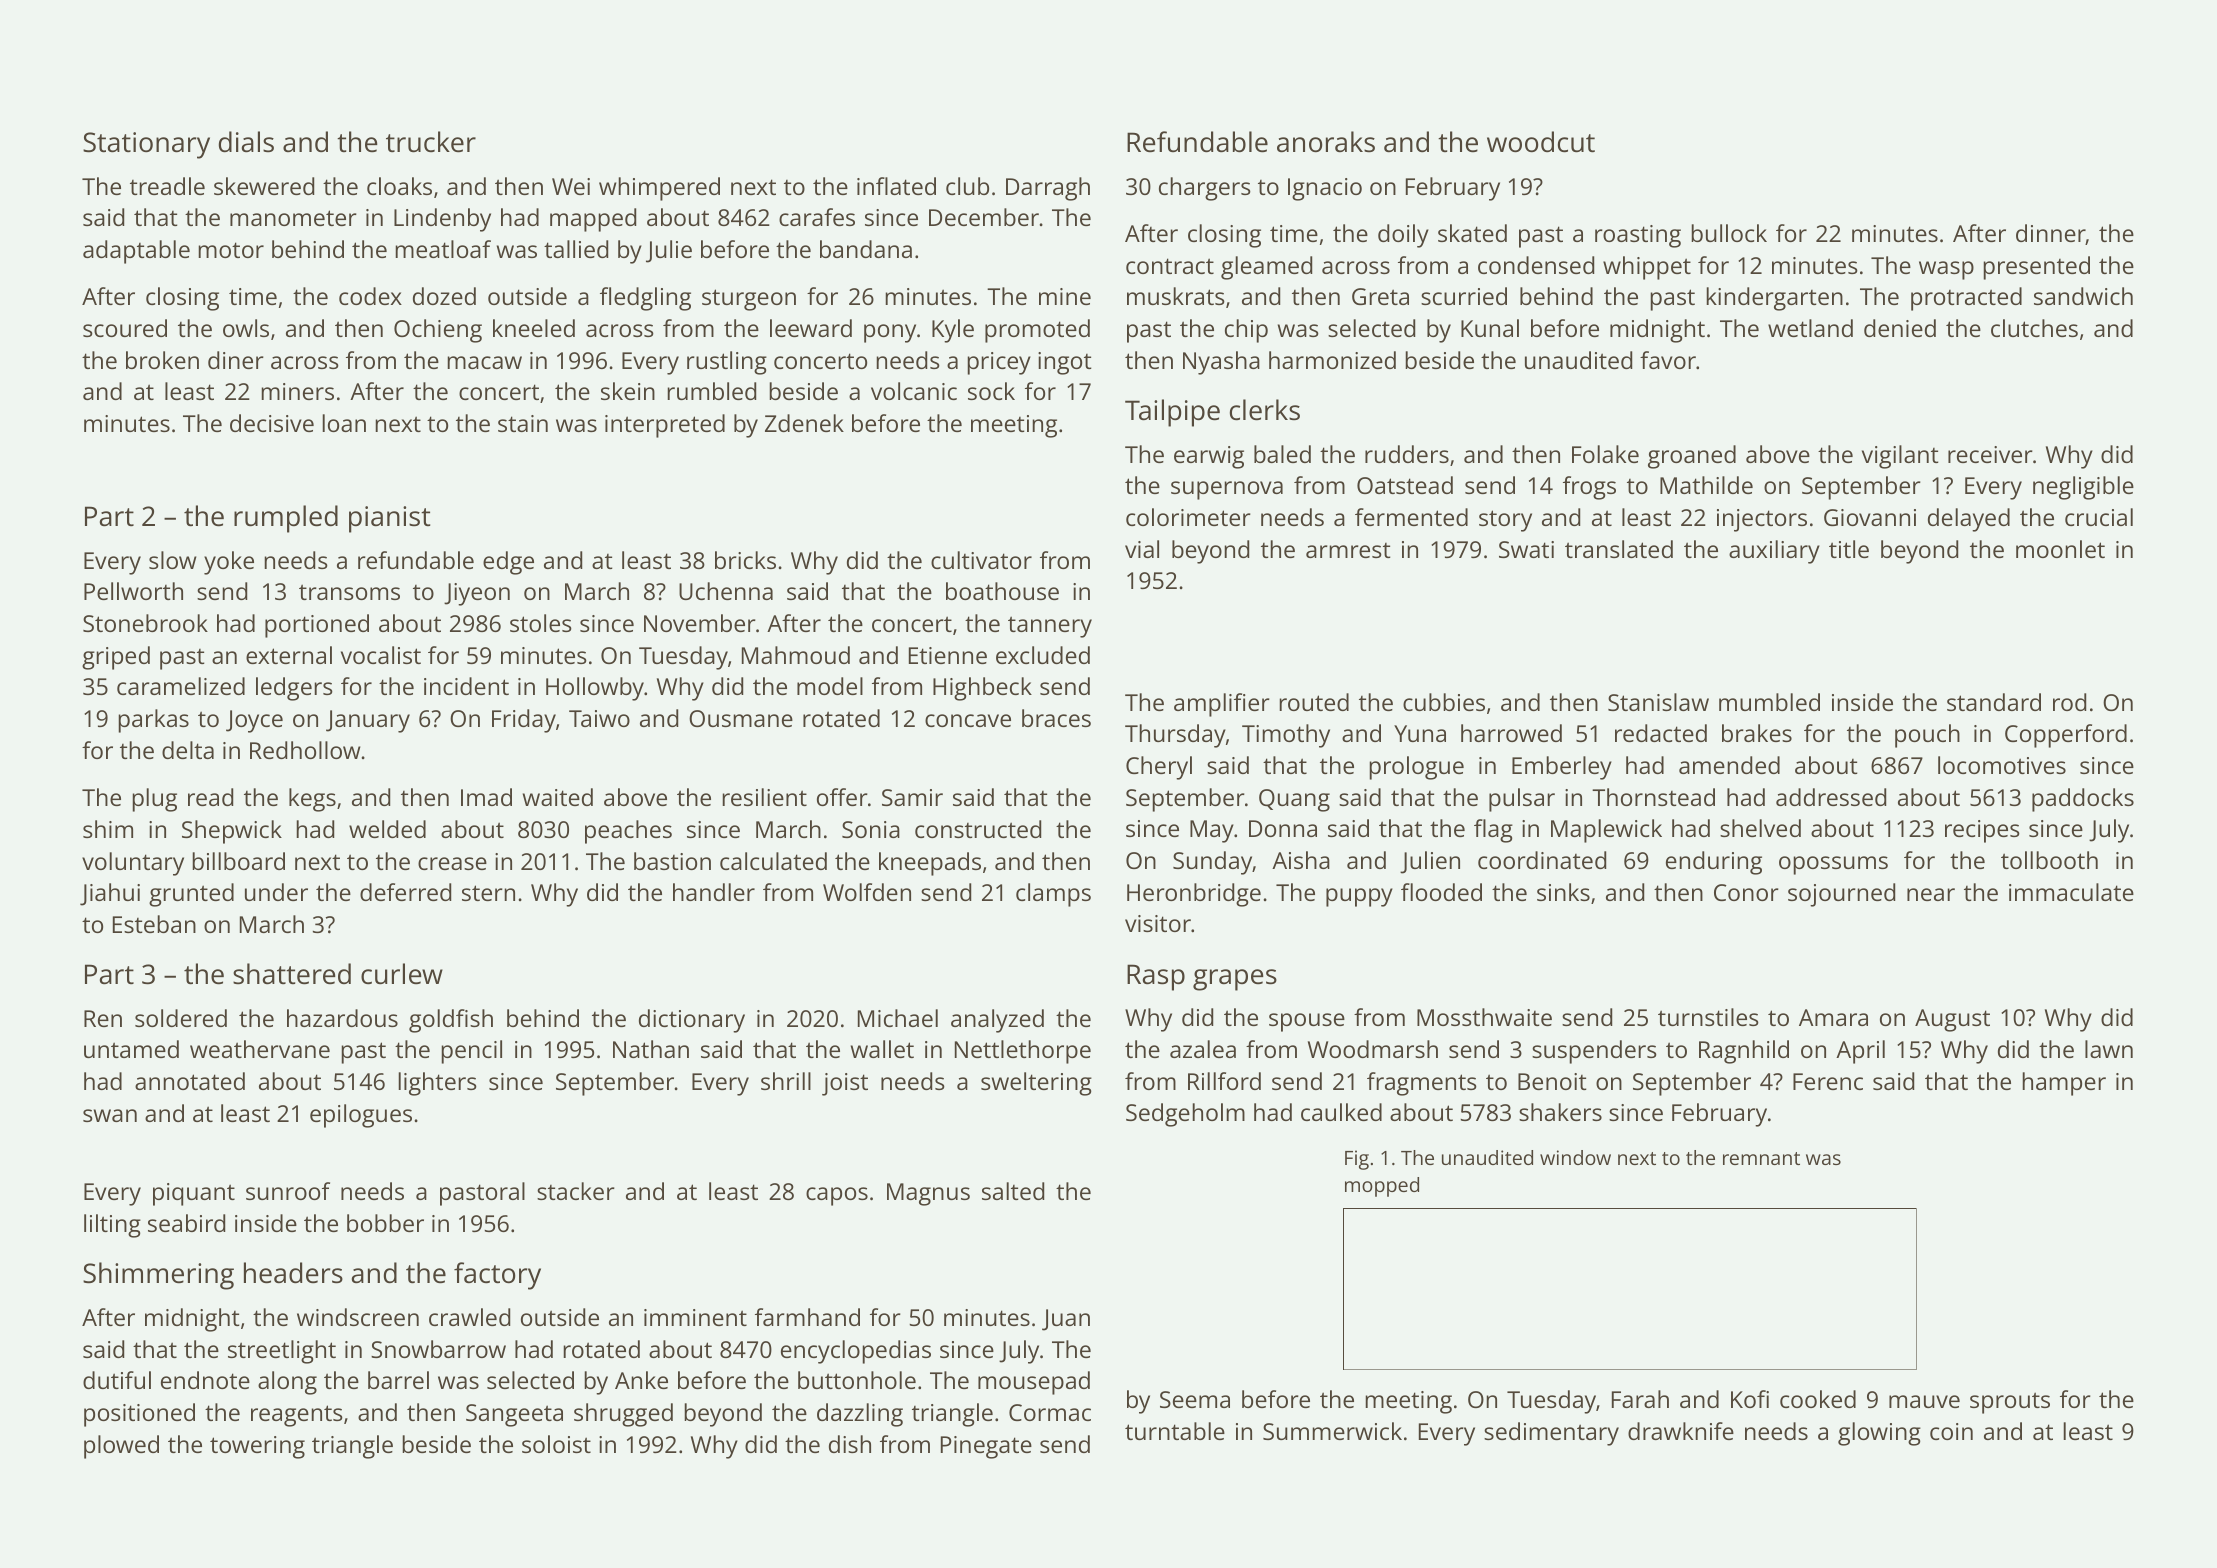  I want to click on moonlet, so click(2060, 549).
